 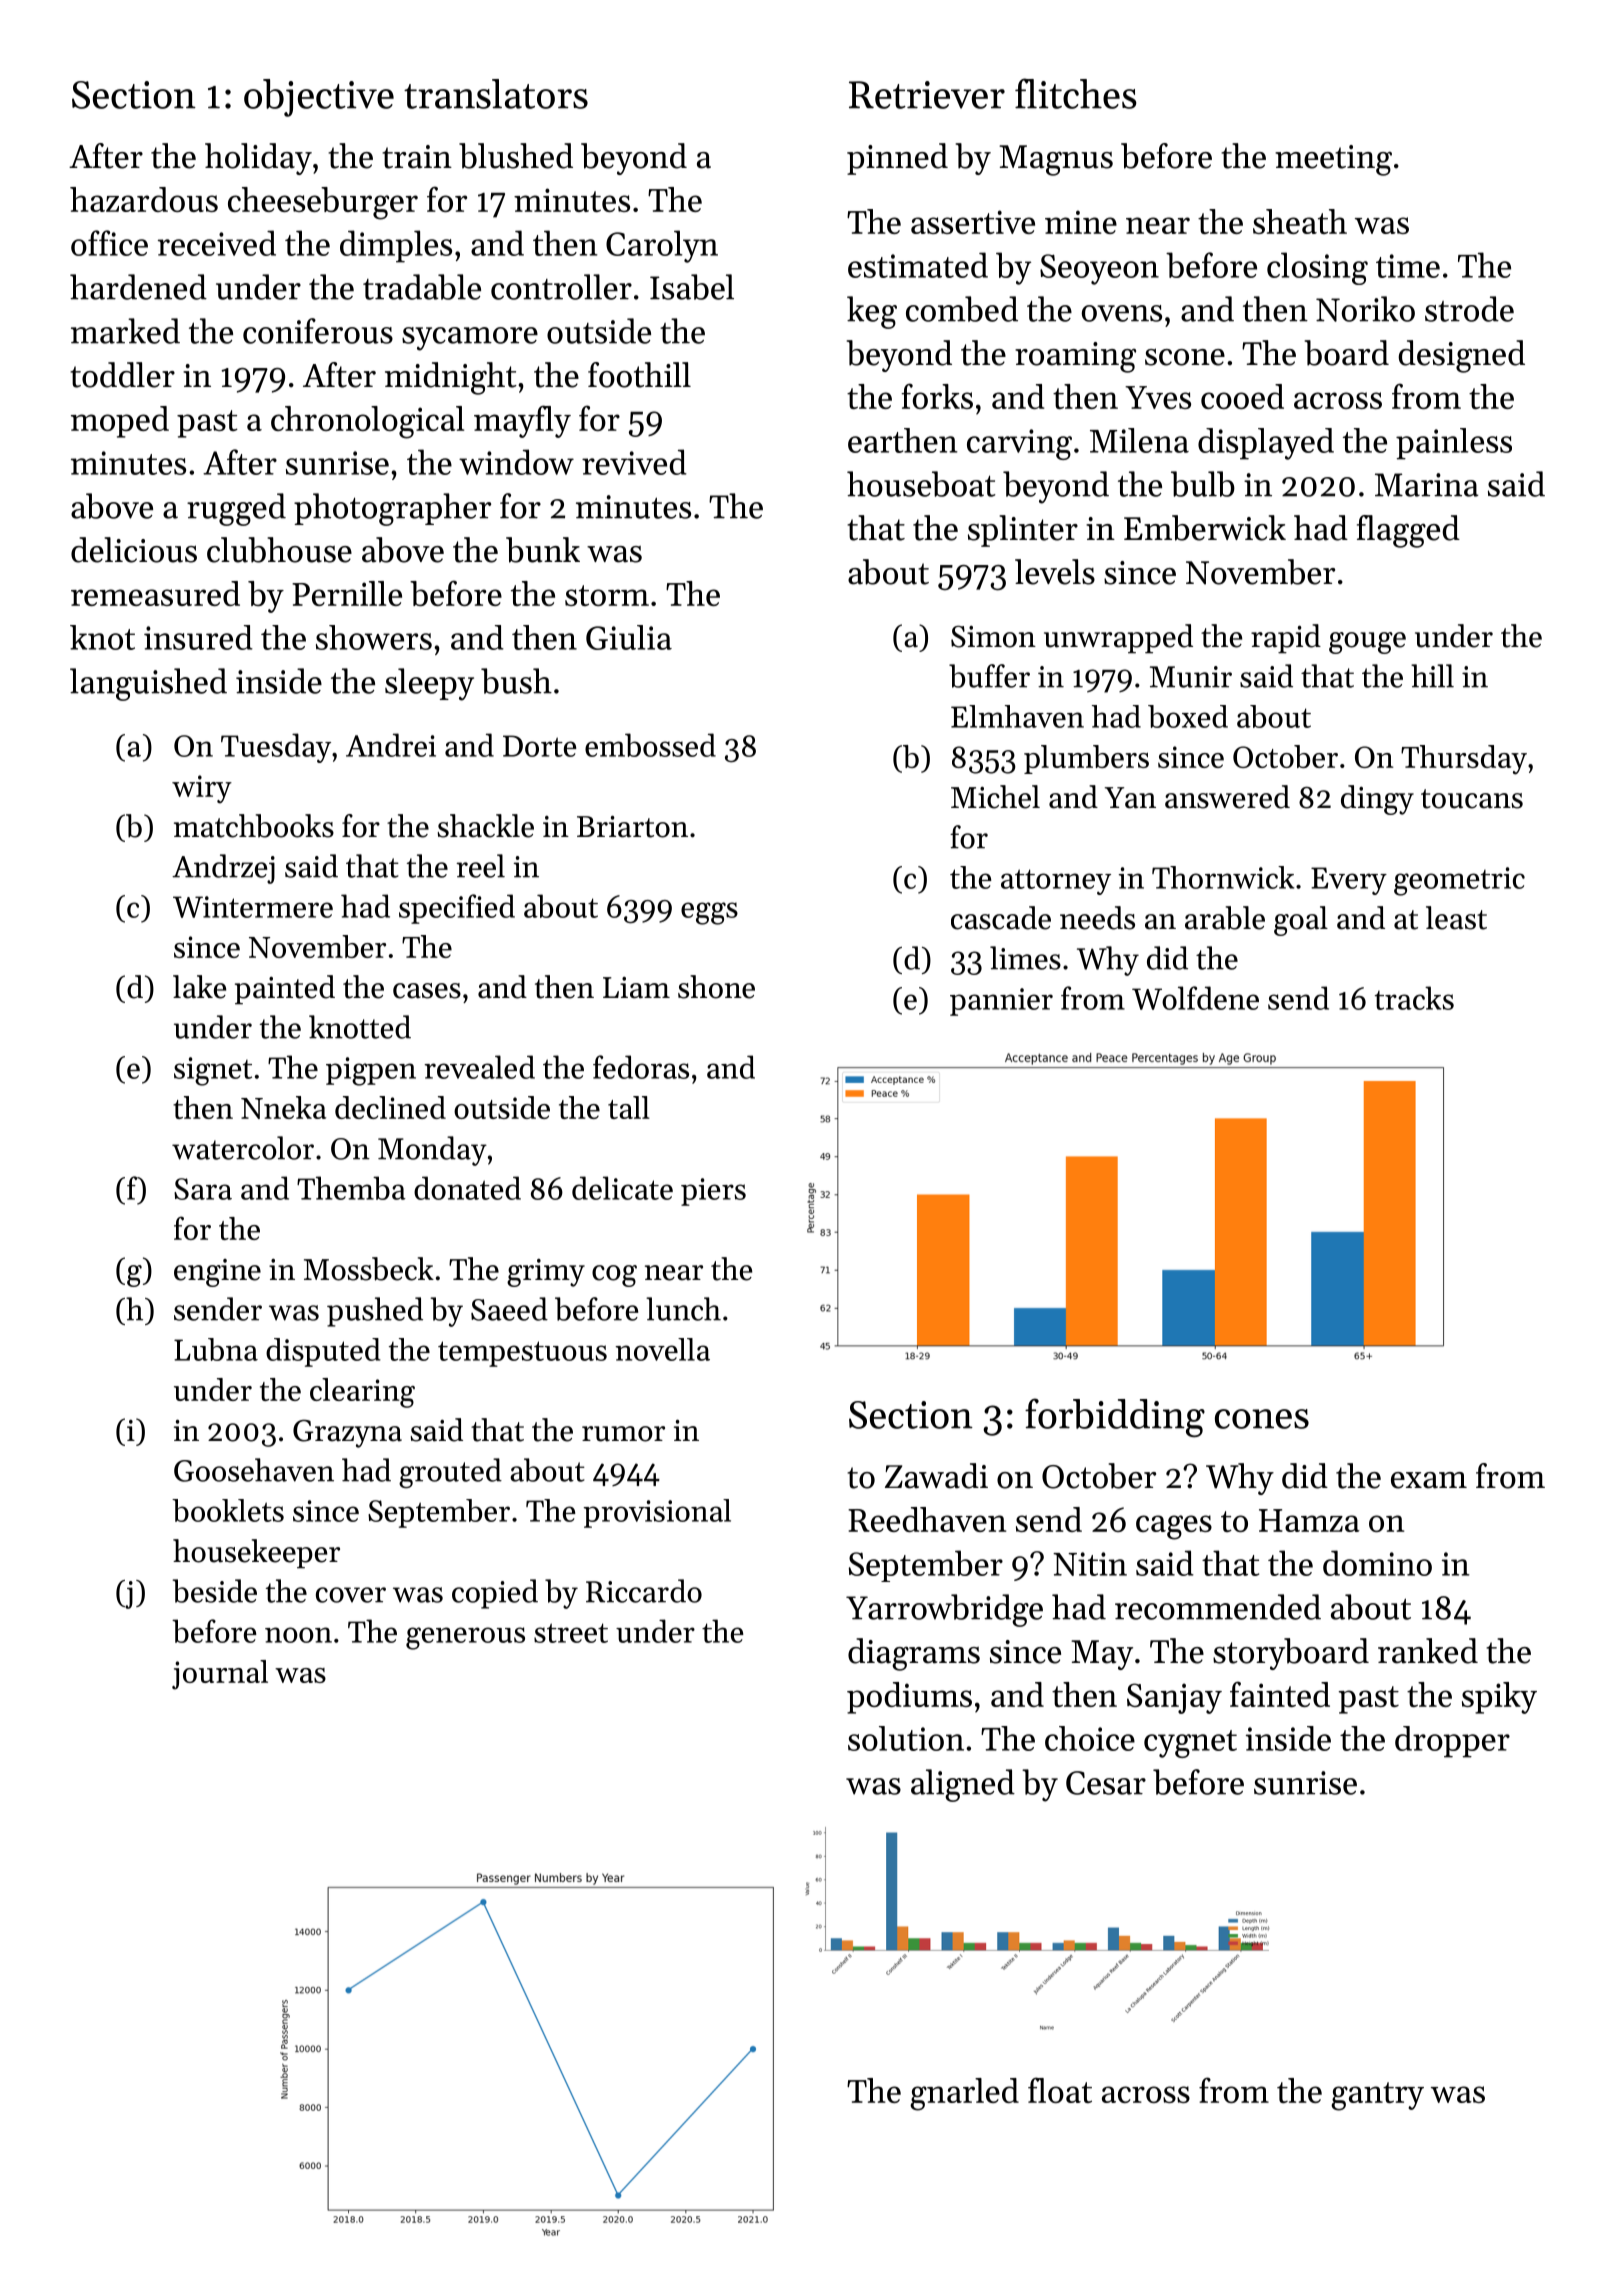 What do you see at coordinates (138, 287) in the screenshot?
I see `hardened` at bounding box center [138, 287].
